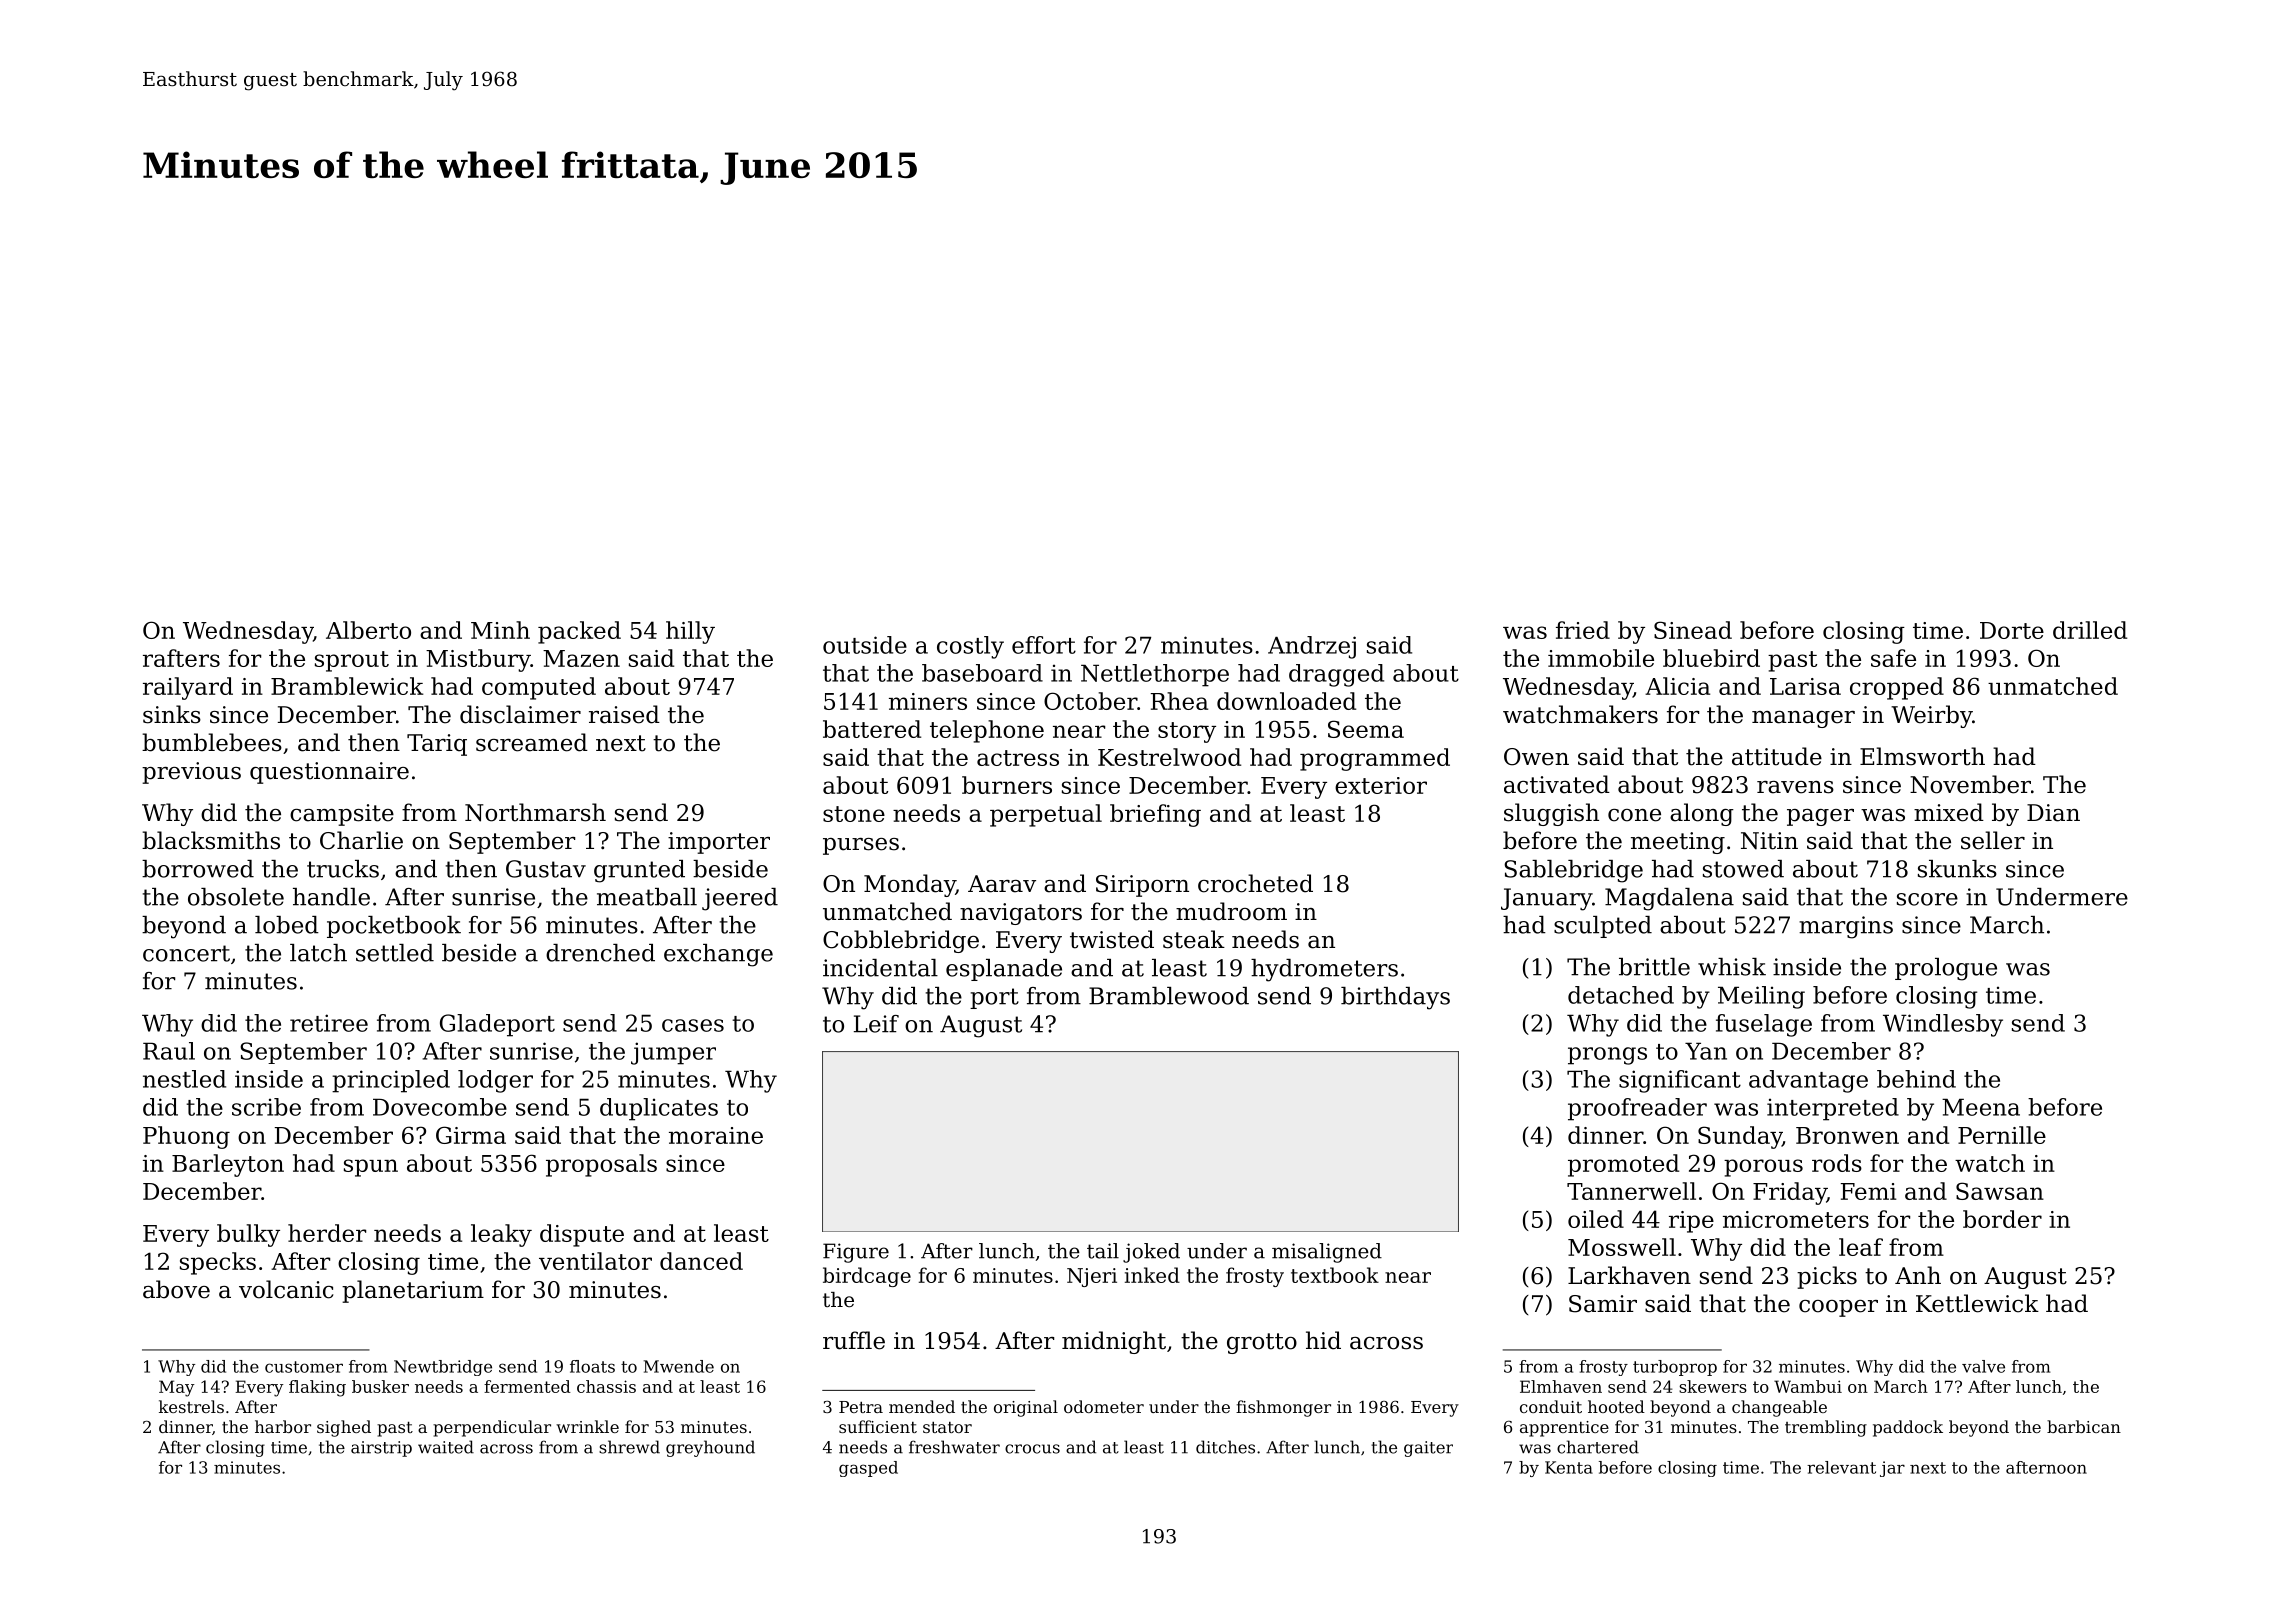  What do you see at coordinates (1927, 899) in the image?
I see `score` at bounding box center [1927, 899].
